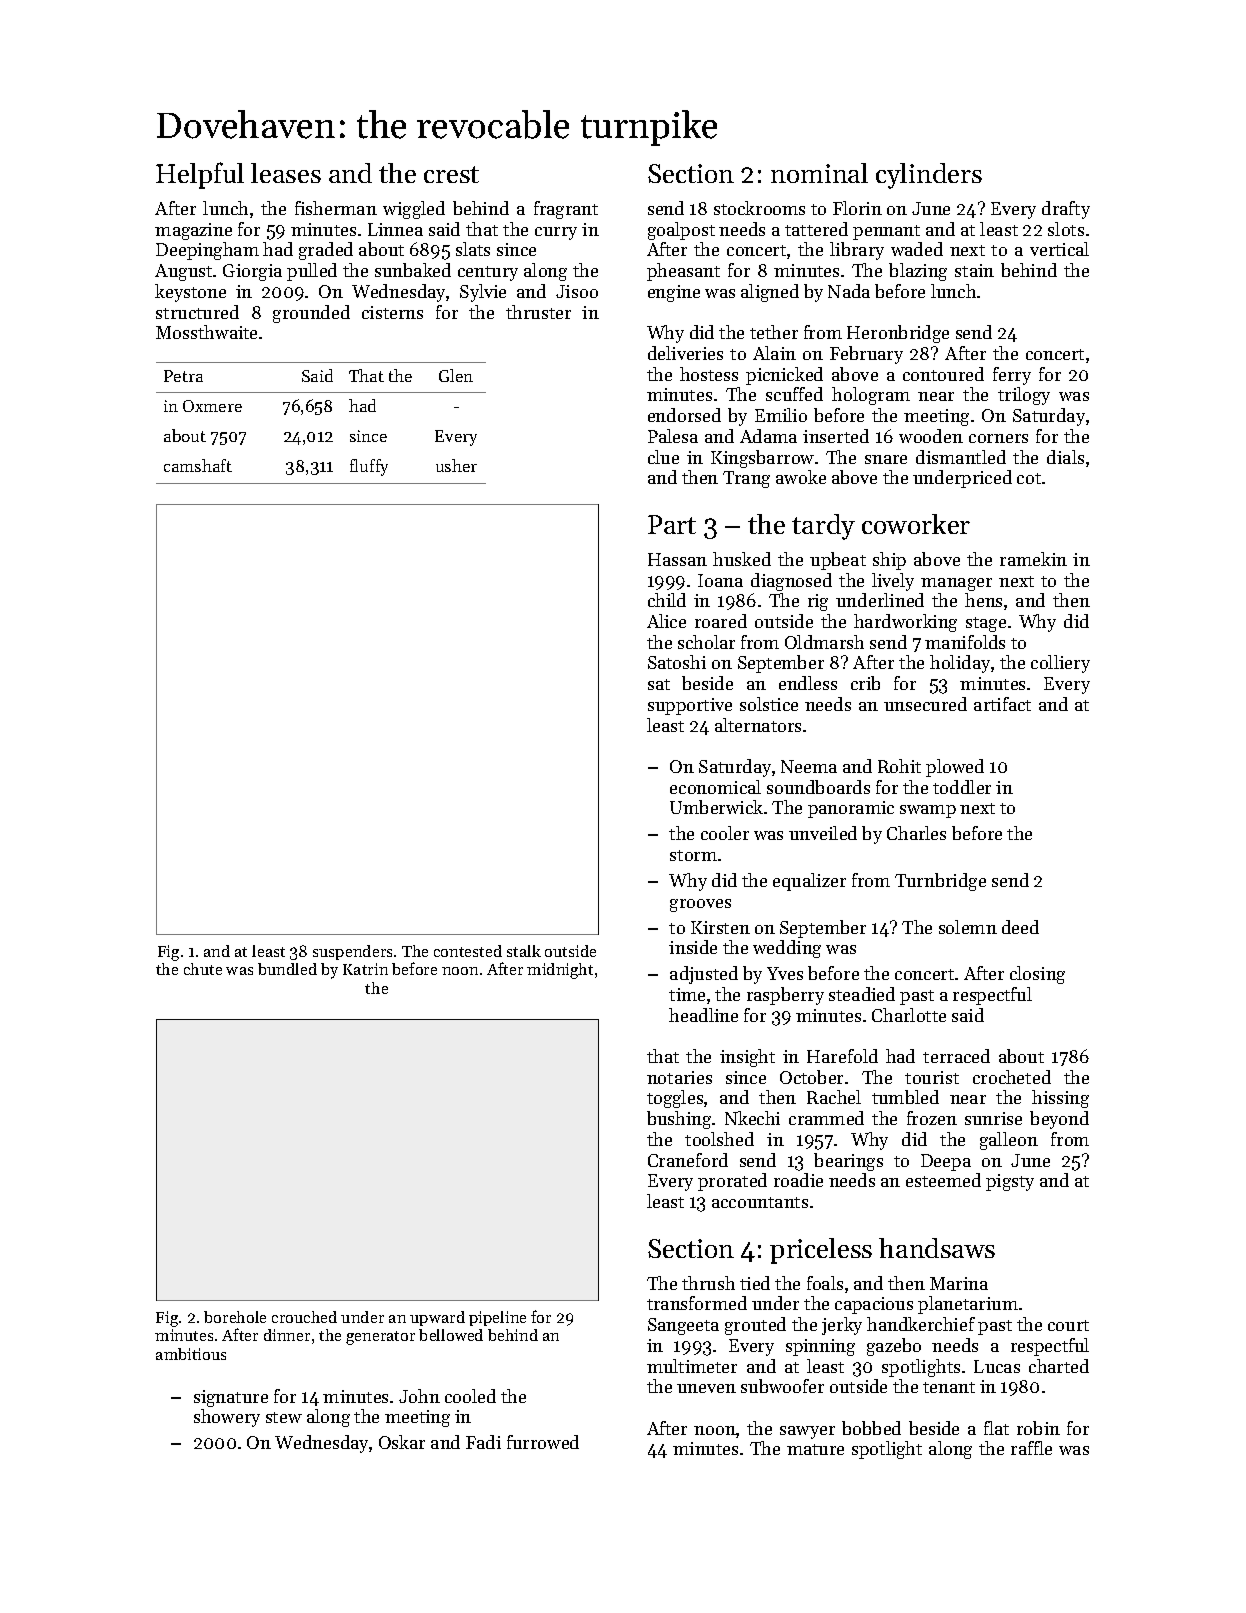 The width and height of the screenshot is (1246, 1613). Describe the element at coordinates (974, 270) in the screenshot. I see `stain` at that location.
